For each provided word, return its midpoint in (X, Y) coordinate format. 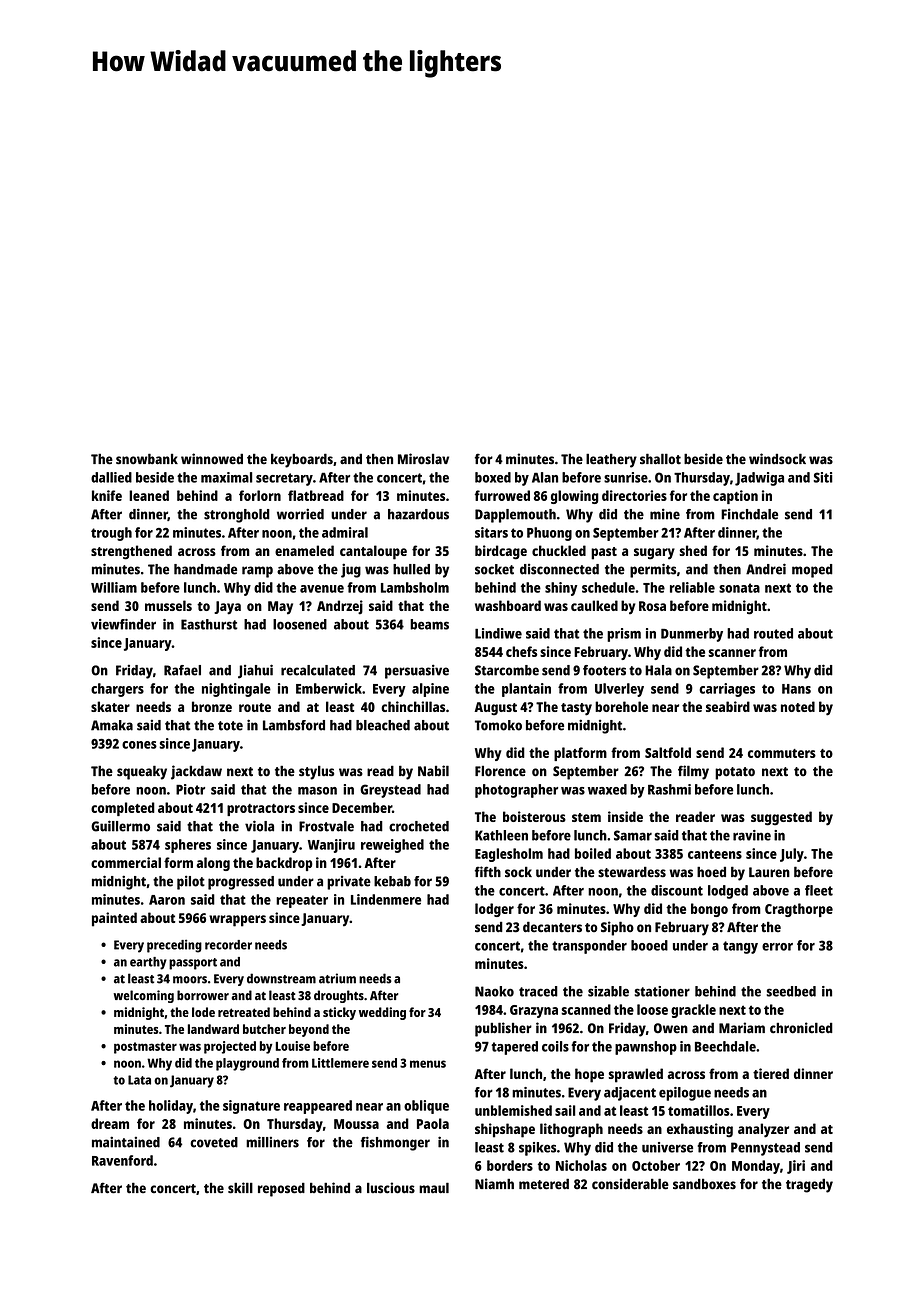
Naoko (494, 991)
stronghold (237, 516)
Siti (823, 477)
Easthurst (209, 624)
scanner (732, 653)
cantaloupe (373, 552)
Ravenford (122, 1160)
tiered (771, 1073)
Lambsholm (415, 587)
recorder (228, 945)
